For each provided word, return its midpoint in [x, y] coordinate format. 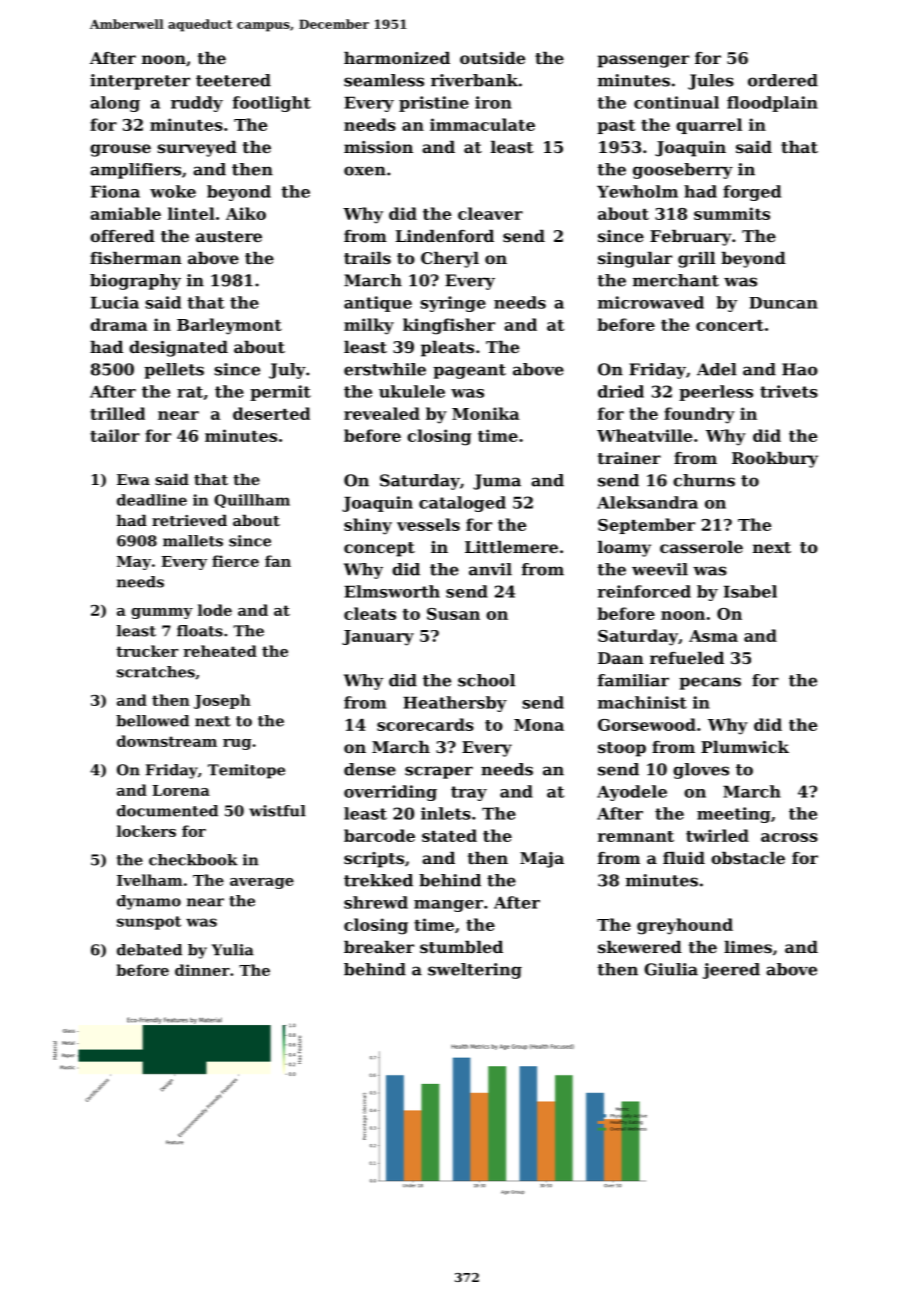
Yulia [233, 950]
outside [492, 58]
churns [704, 480]
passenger [643, 61]
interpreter [140, 82]
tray [469, 793]
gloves [701, 771]
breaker [379, 947]
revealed [382, 413]
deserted [271, 413]
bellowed [152, 721]
